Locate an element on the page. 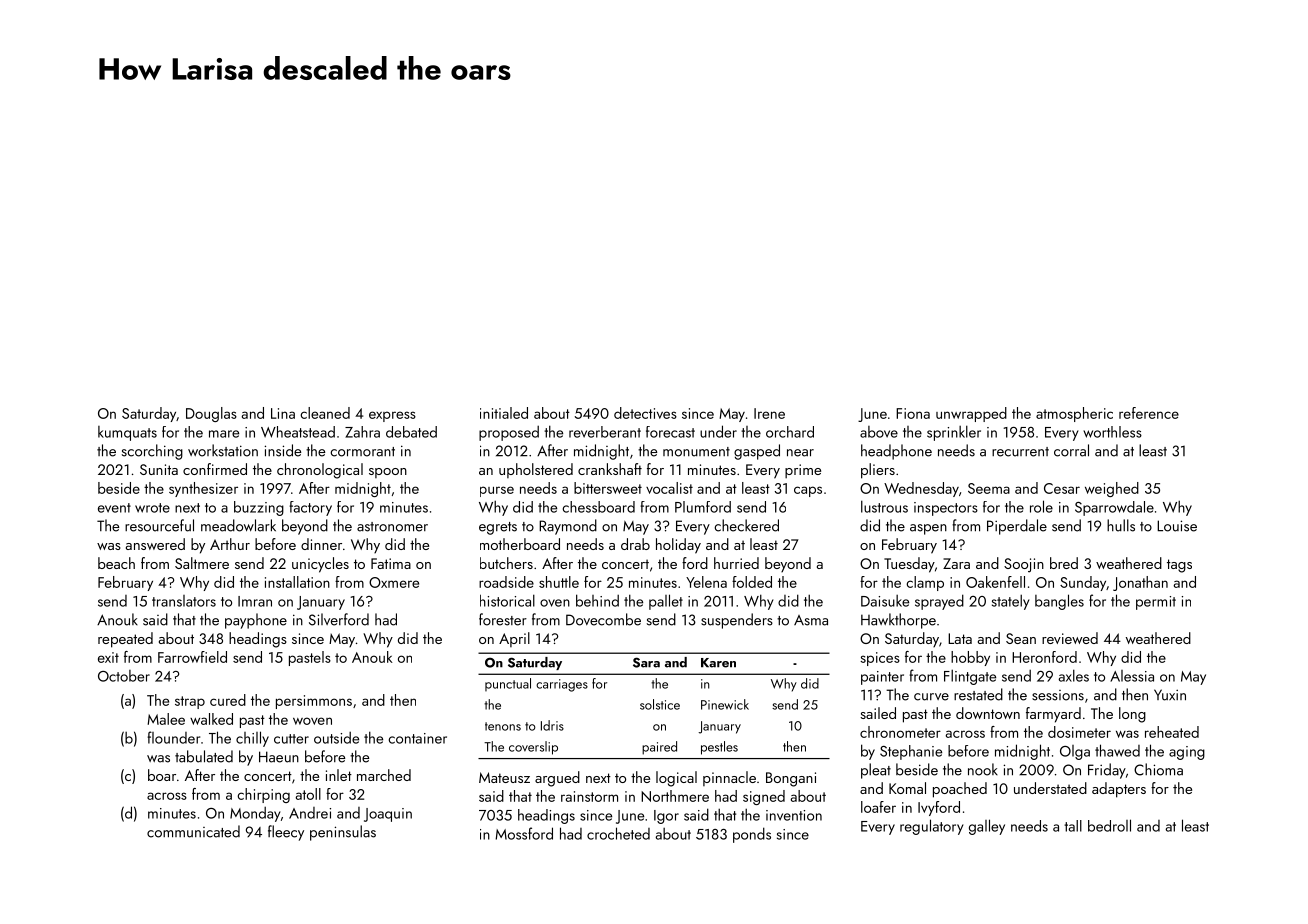  spoon is located at coordinates (388, 473).
